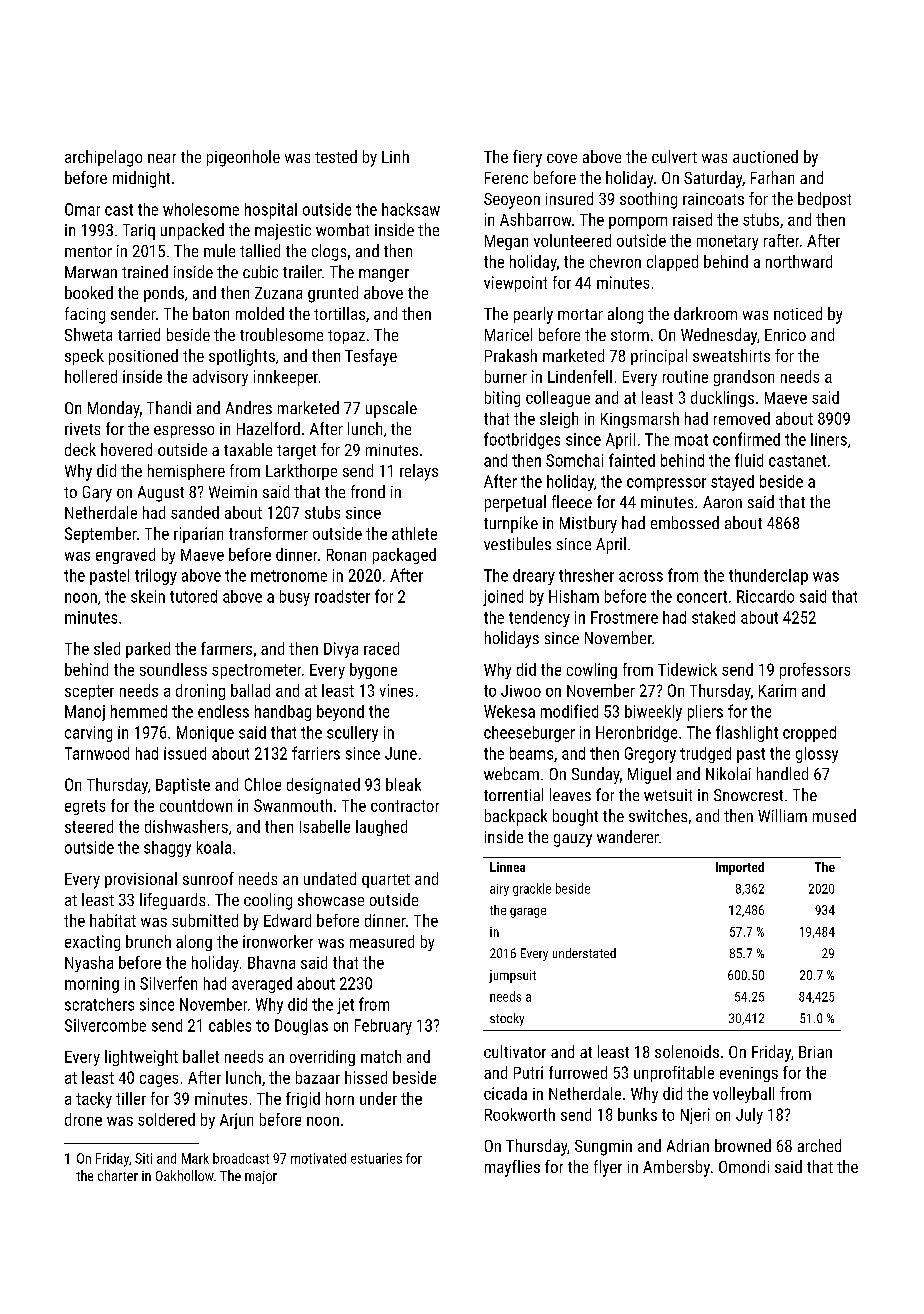  I want to click on Megan, so click(506, 242).
